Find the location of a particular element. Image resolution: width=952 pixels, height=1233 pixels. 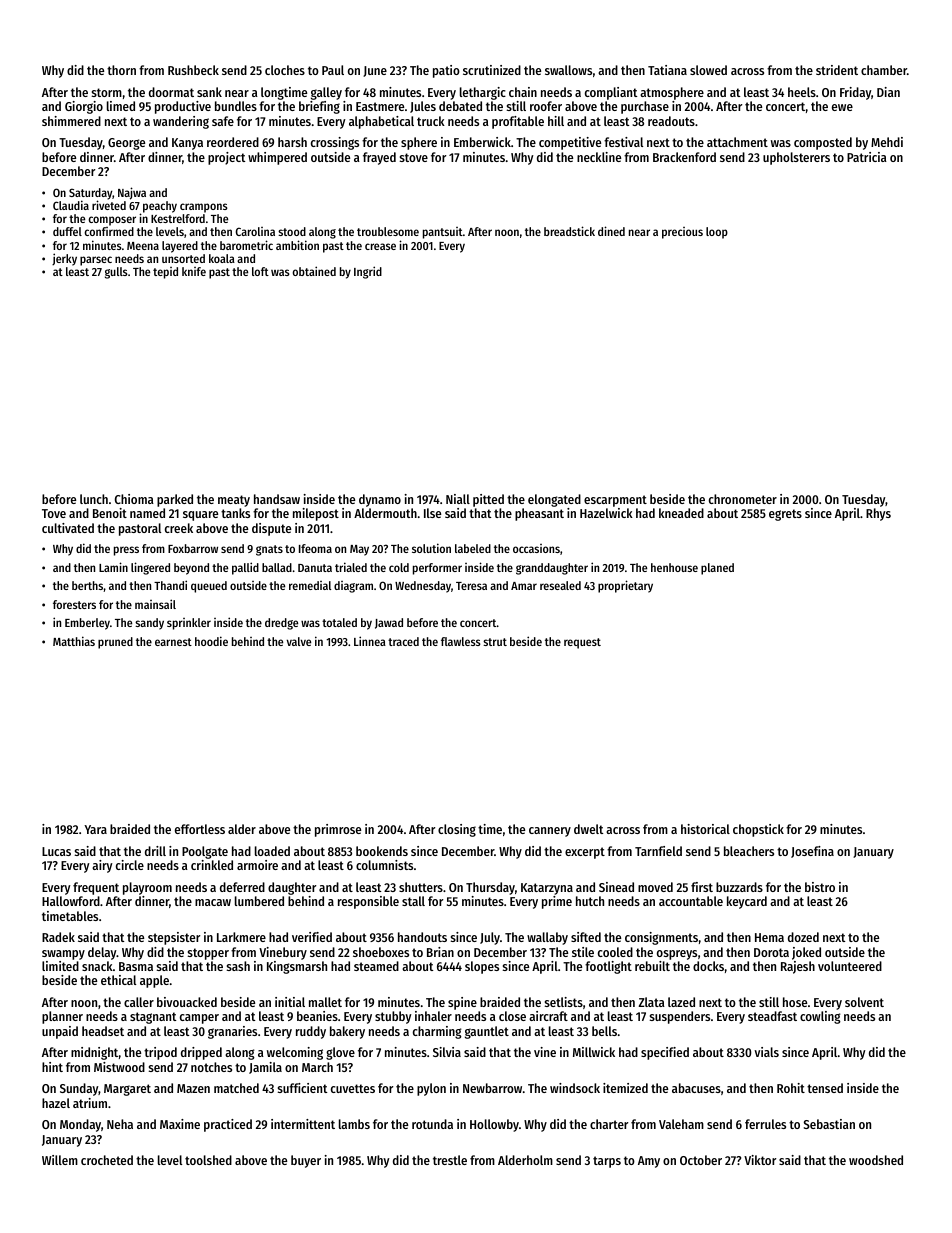

tarps is located at coordinates (607, 1162).
